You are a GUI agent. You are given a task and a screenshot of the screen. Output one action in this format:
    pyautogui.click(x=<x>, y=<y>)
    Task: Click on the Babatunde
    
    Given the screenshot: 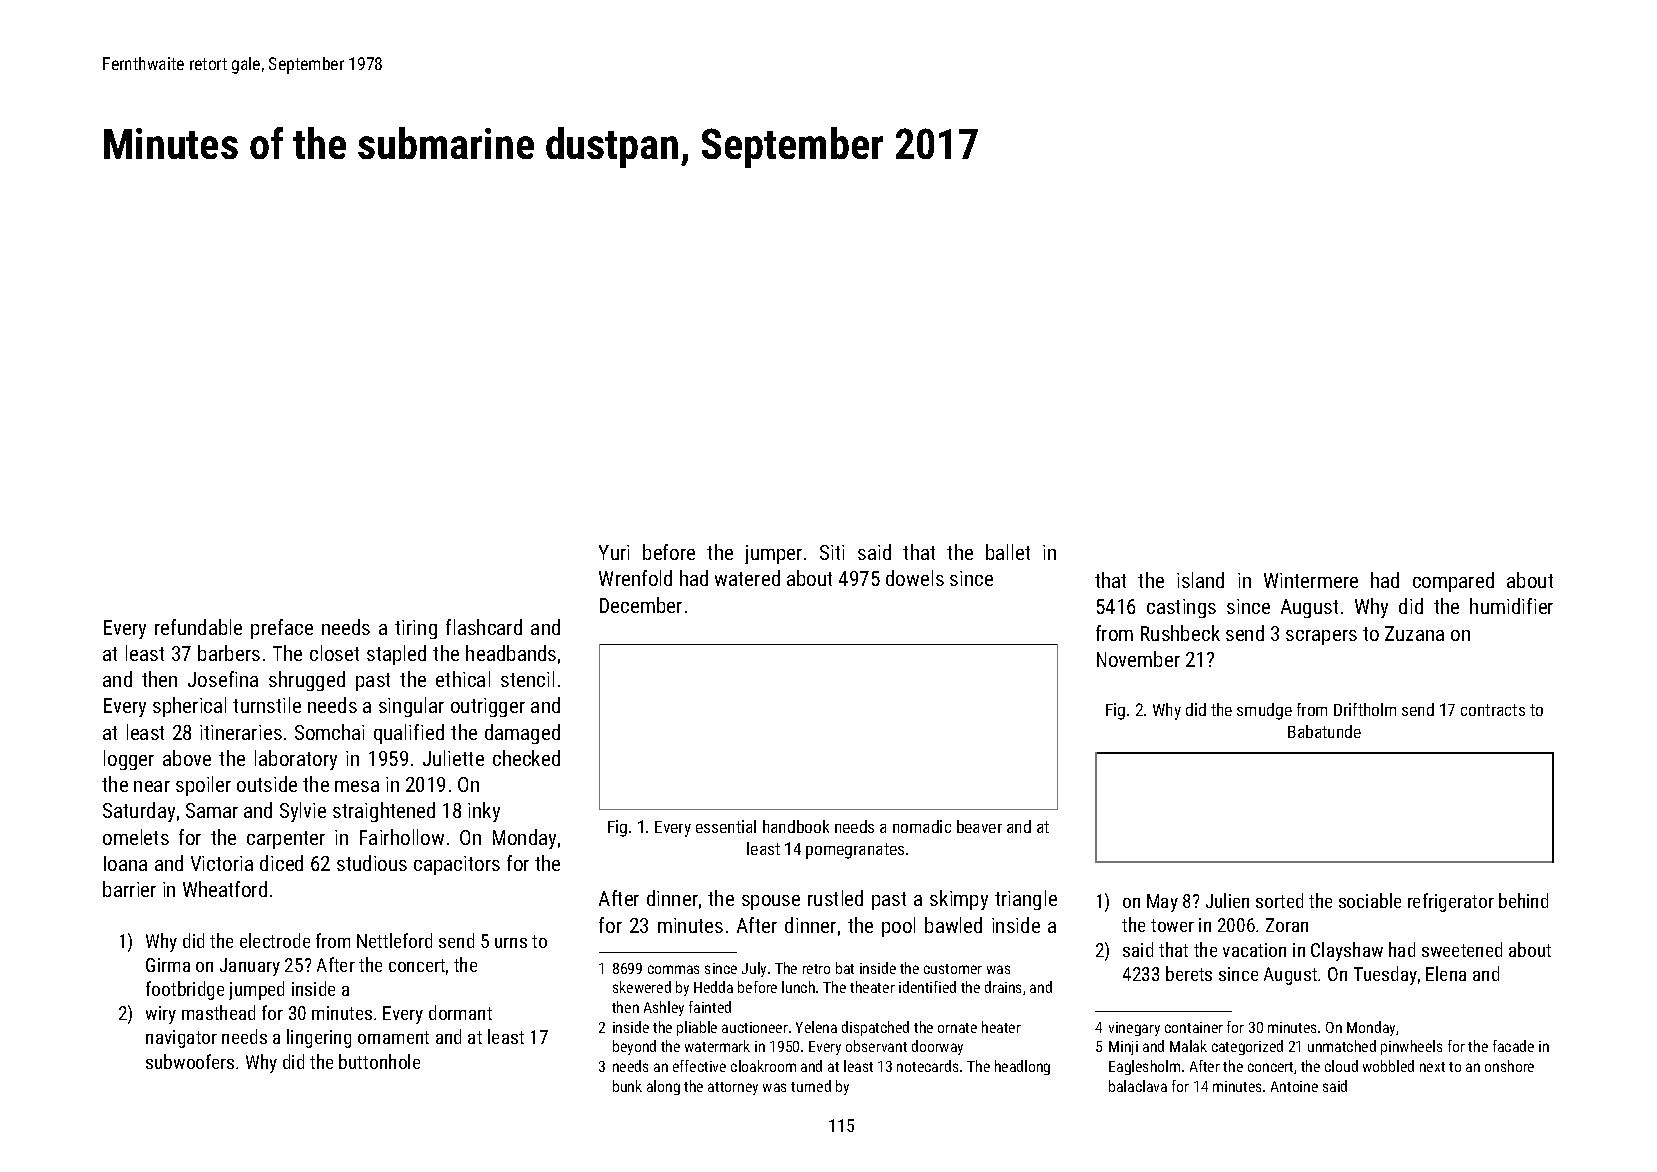 What is the action you would take?
    pyautogui.click(x=1324, y=731)
